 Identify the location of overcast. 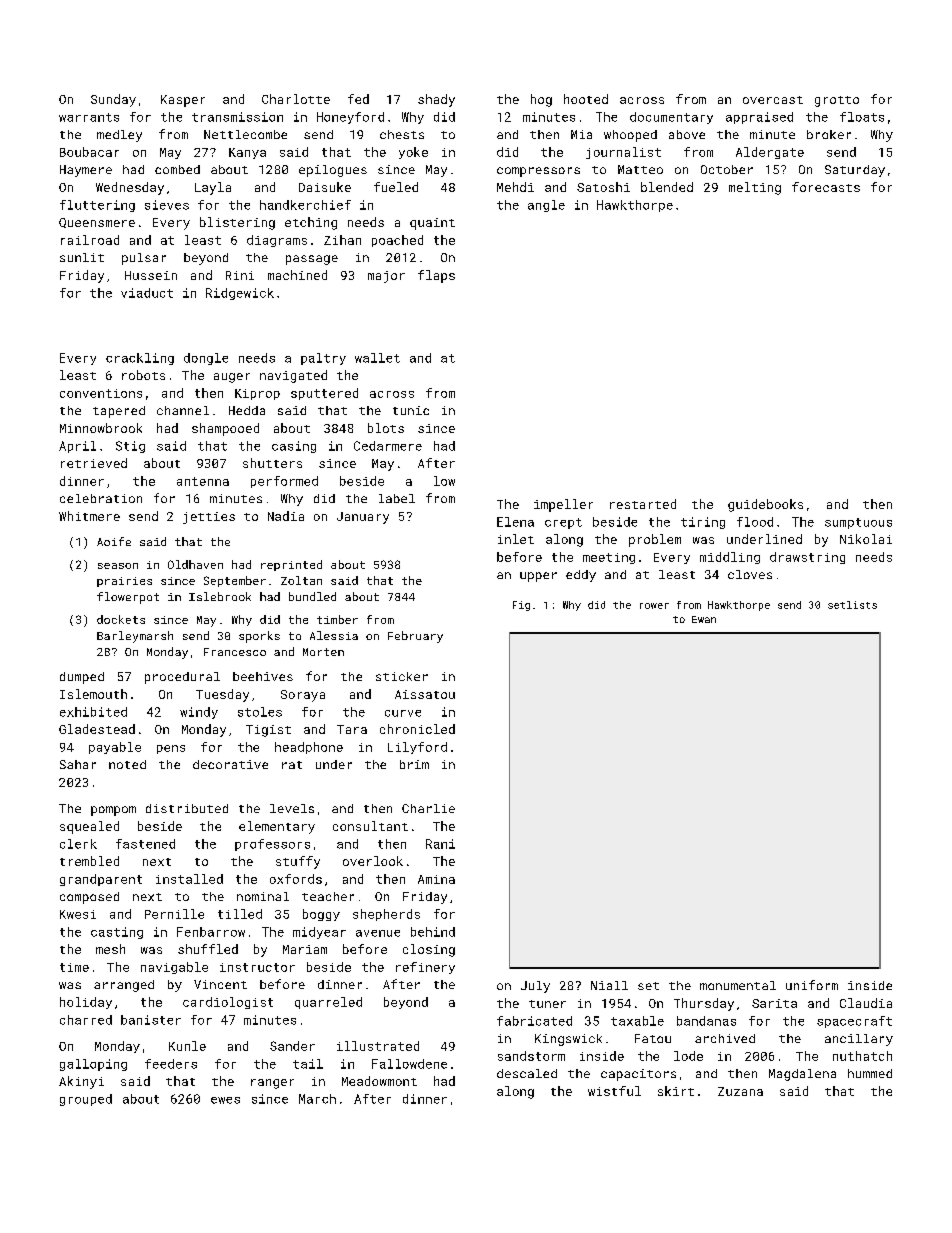
(773, 100).
